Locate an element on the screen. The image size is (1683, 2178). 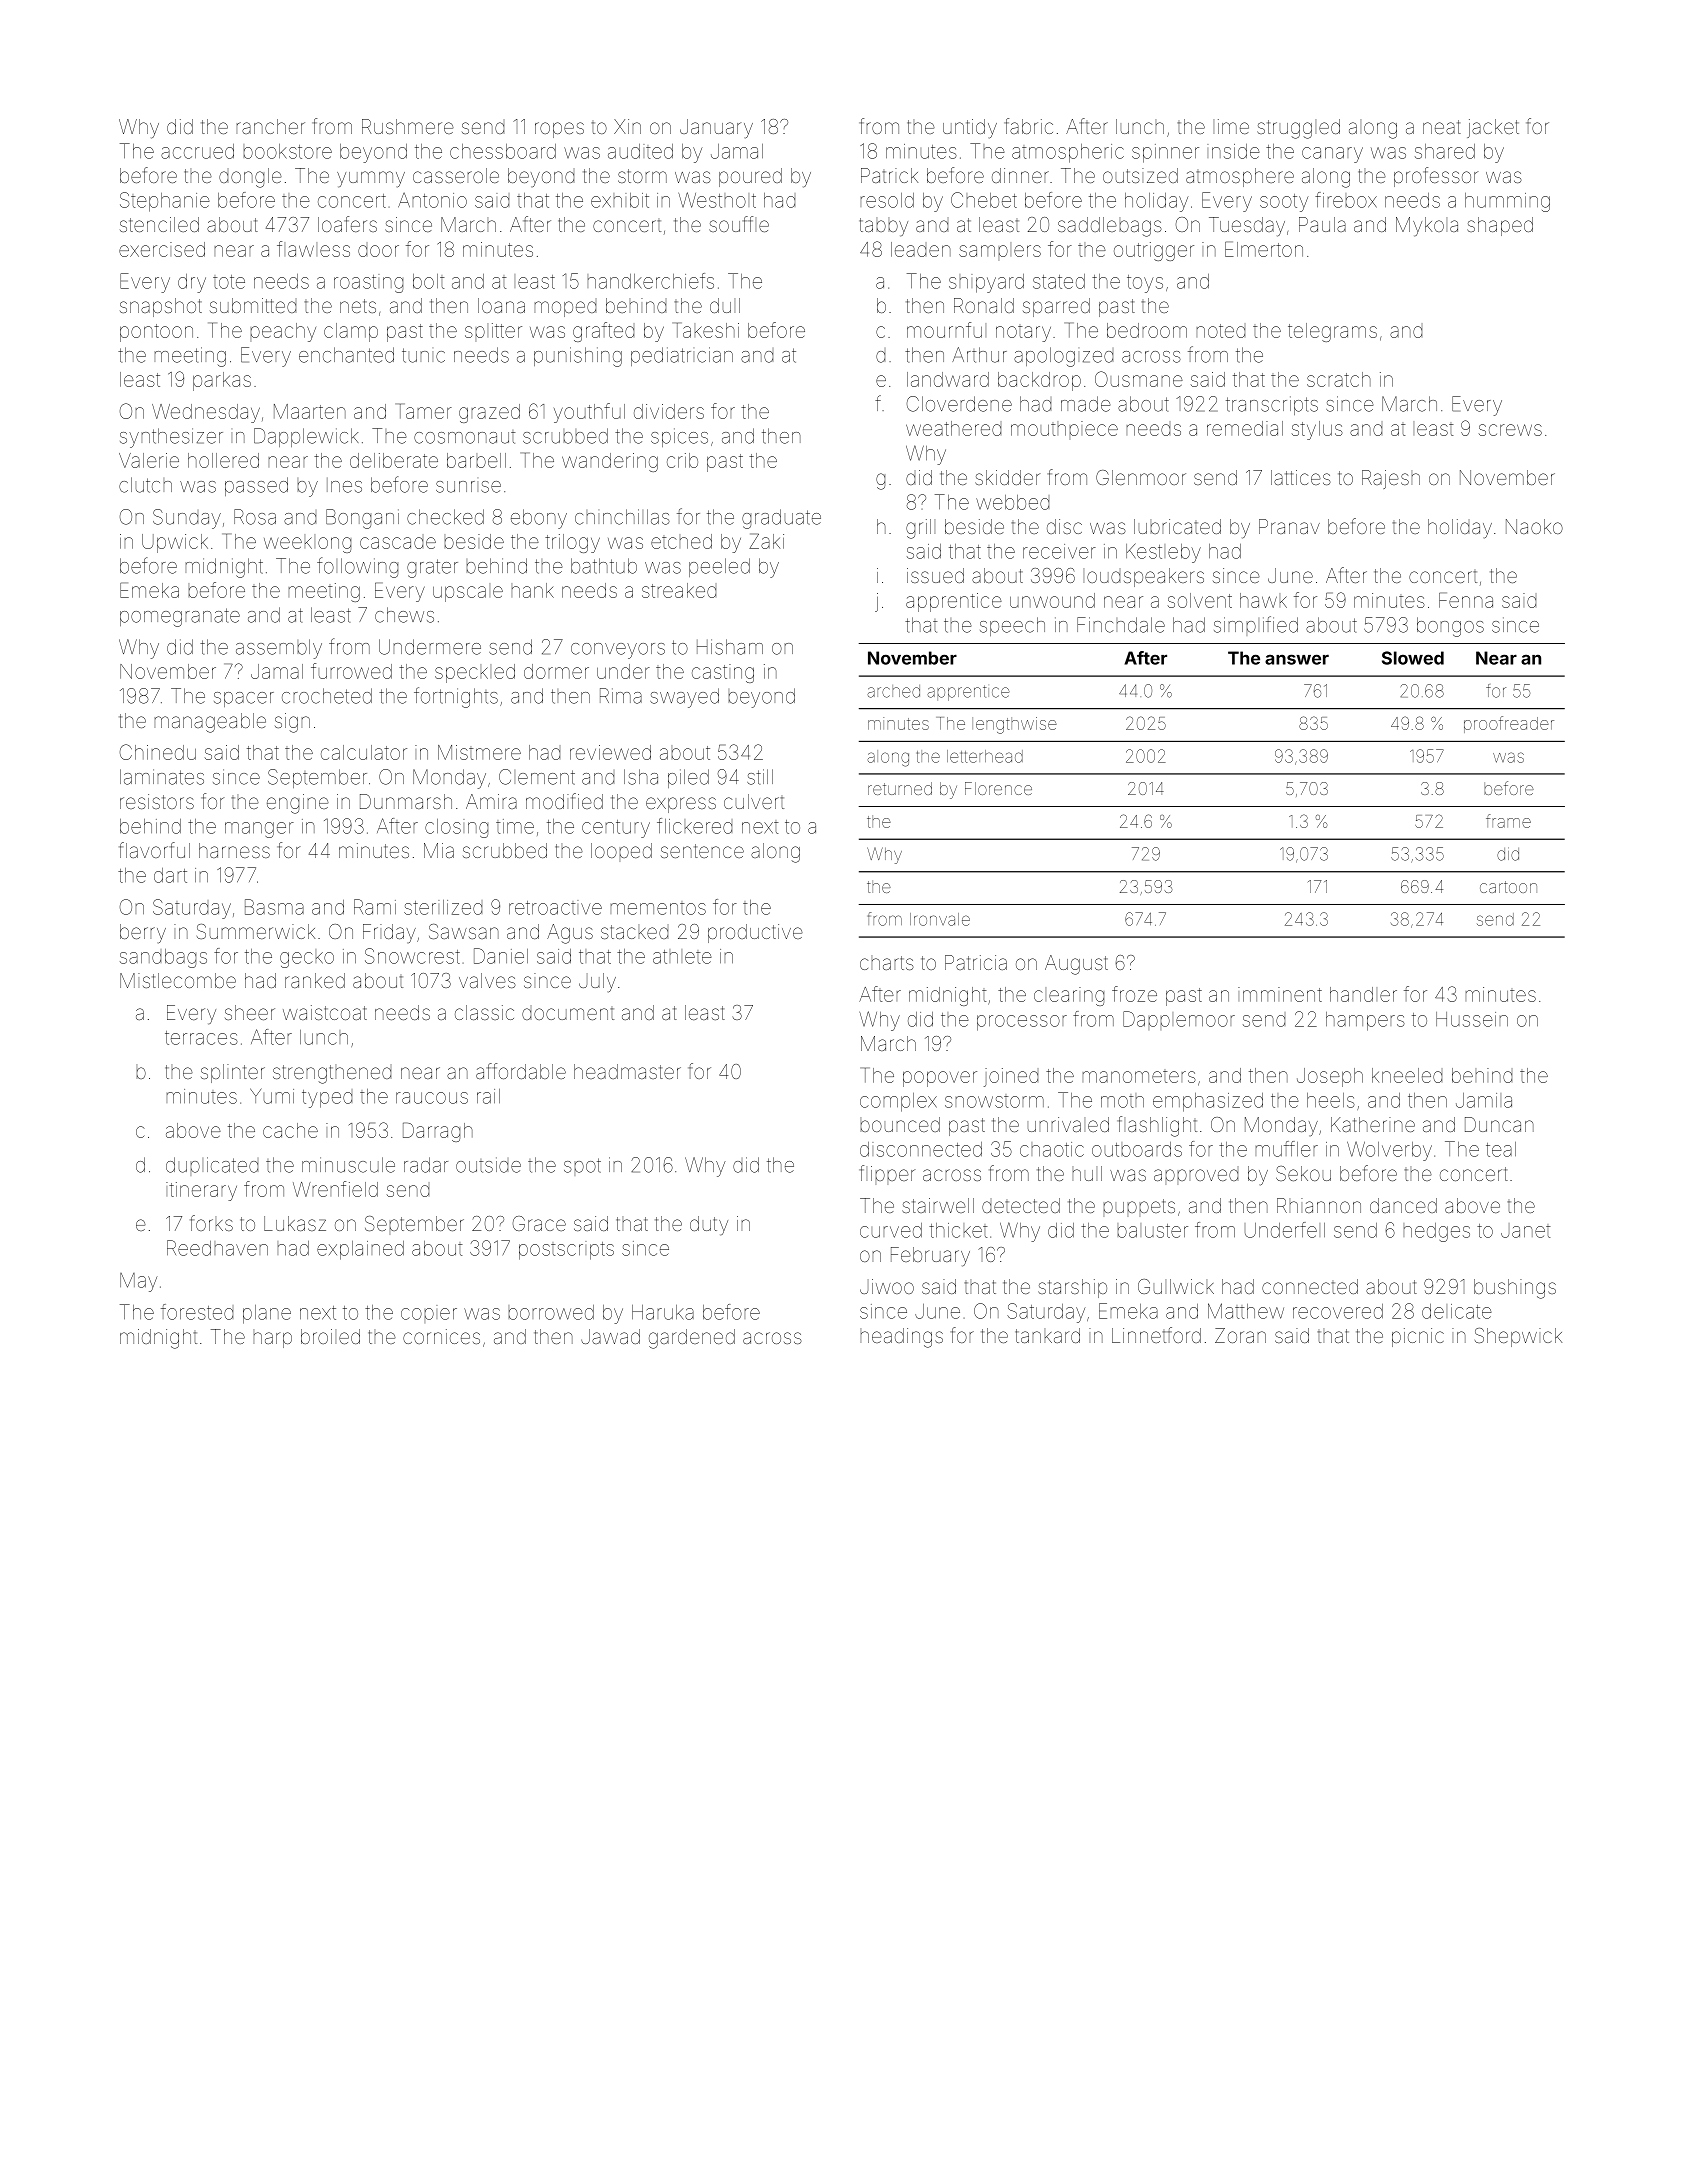
backdrop is located at coordinates (1039, 381).
